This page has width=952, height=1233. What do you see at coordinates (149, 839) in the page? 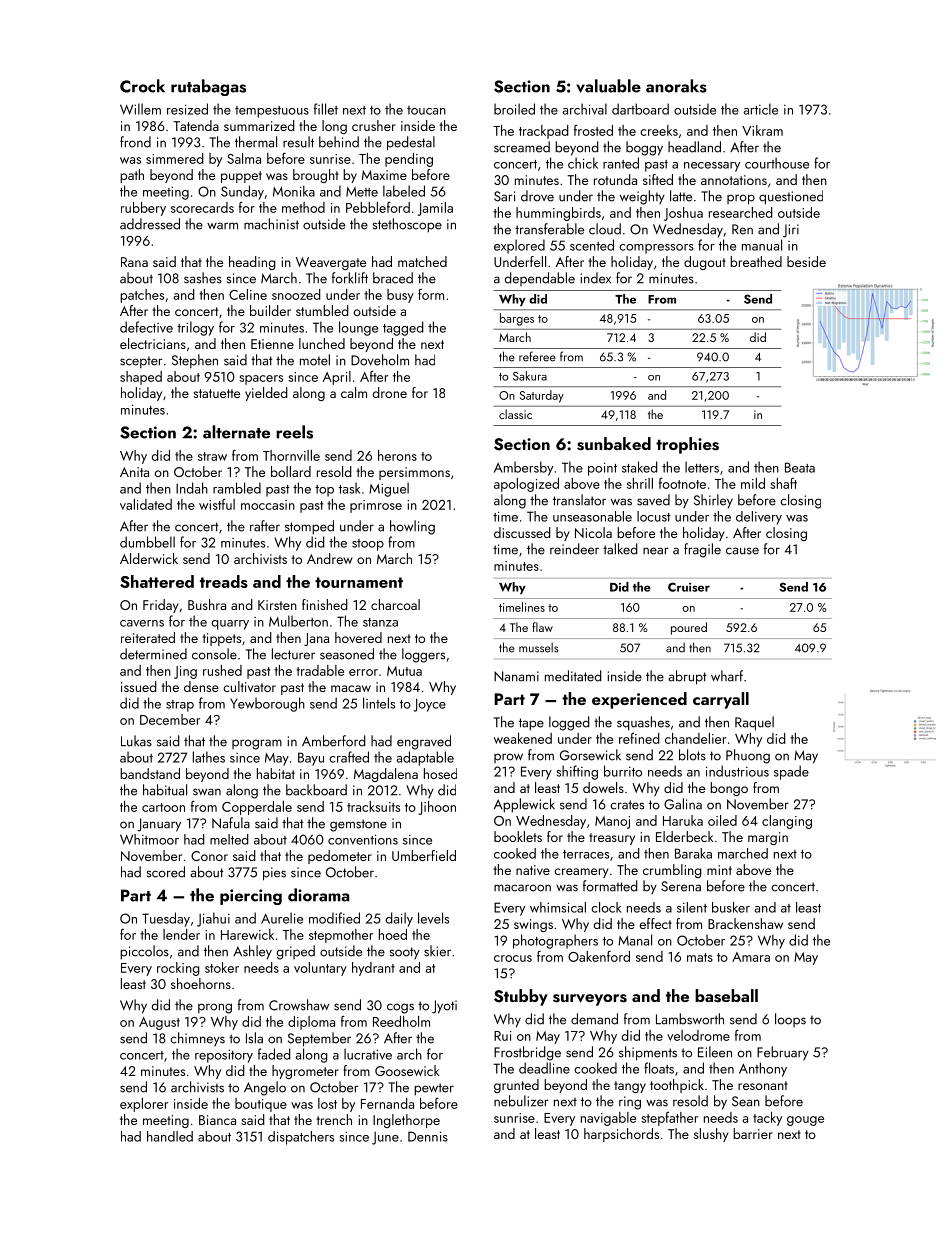
I see `Whitmoor` at bounding box center [149, 839].
